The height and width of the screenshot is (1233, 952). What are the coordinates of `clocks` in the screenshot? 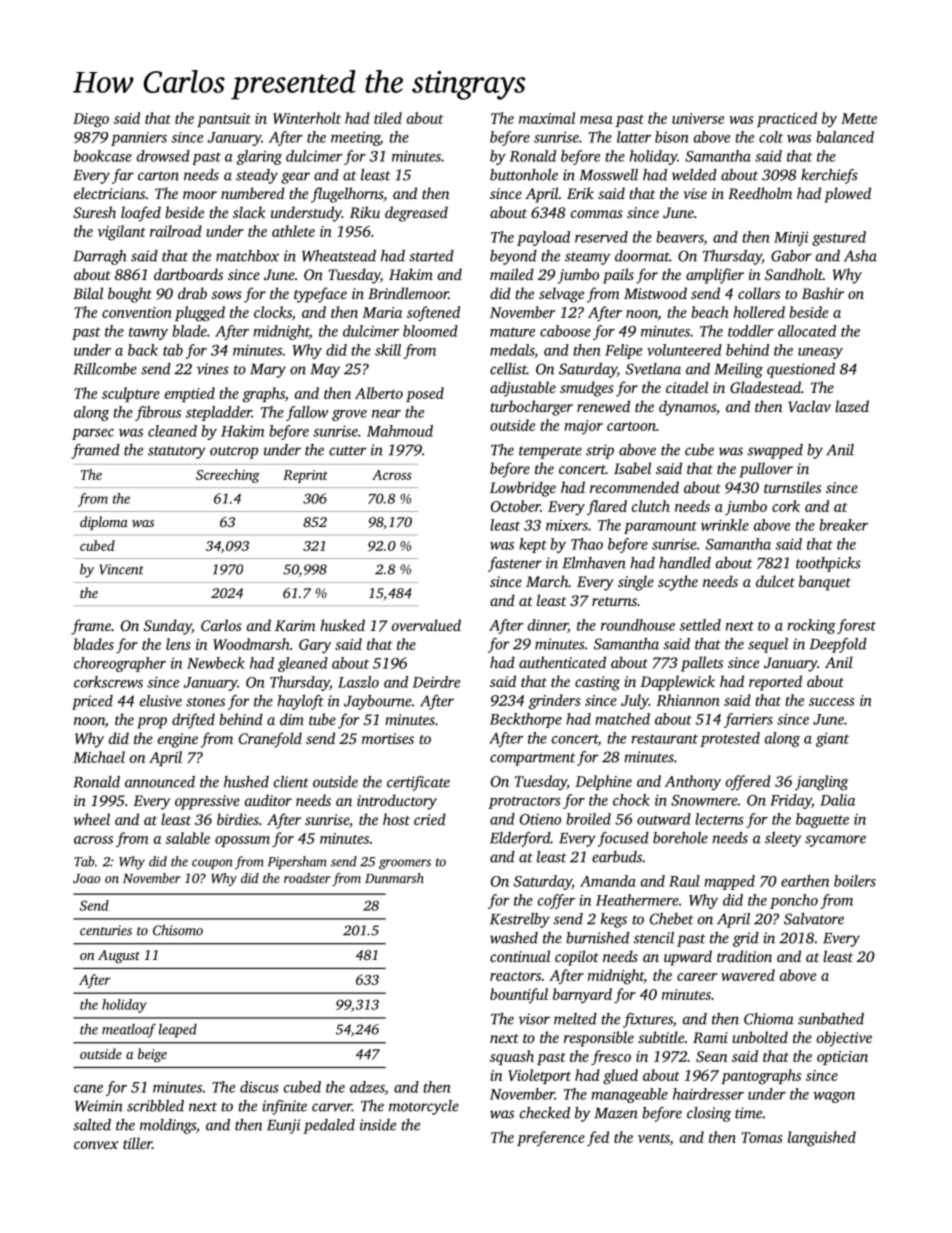 It's located at (273, 312).
